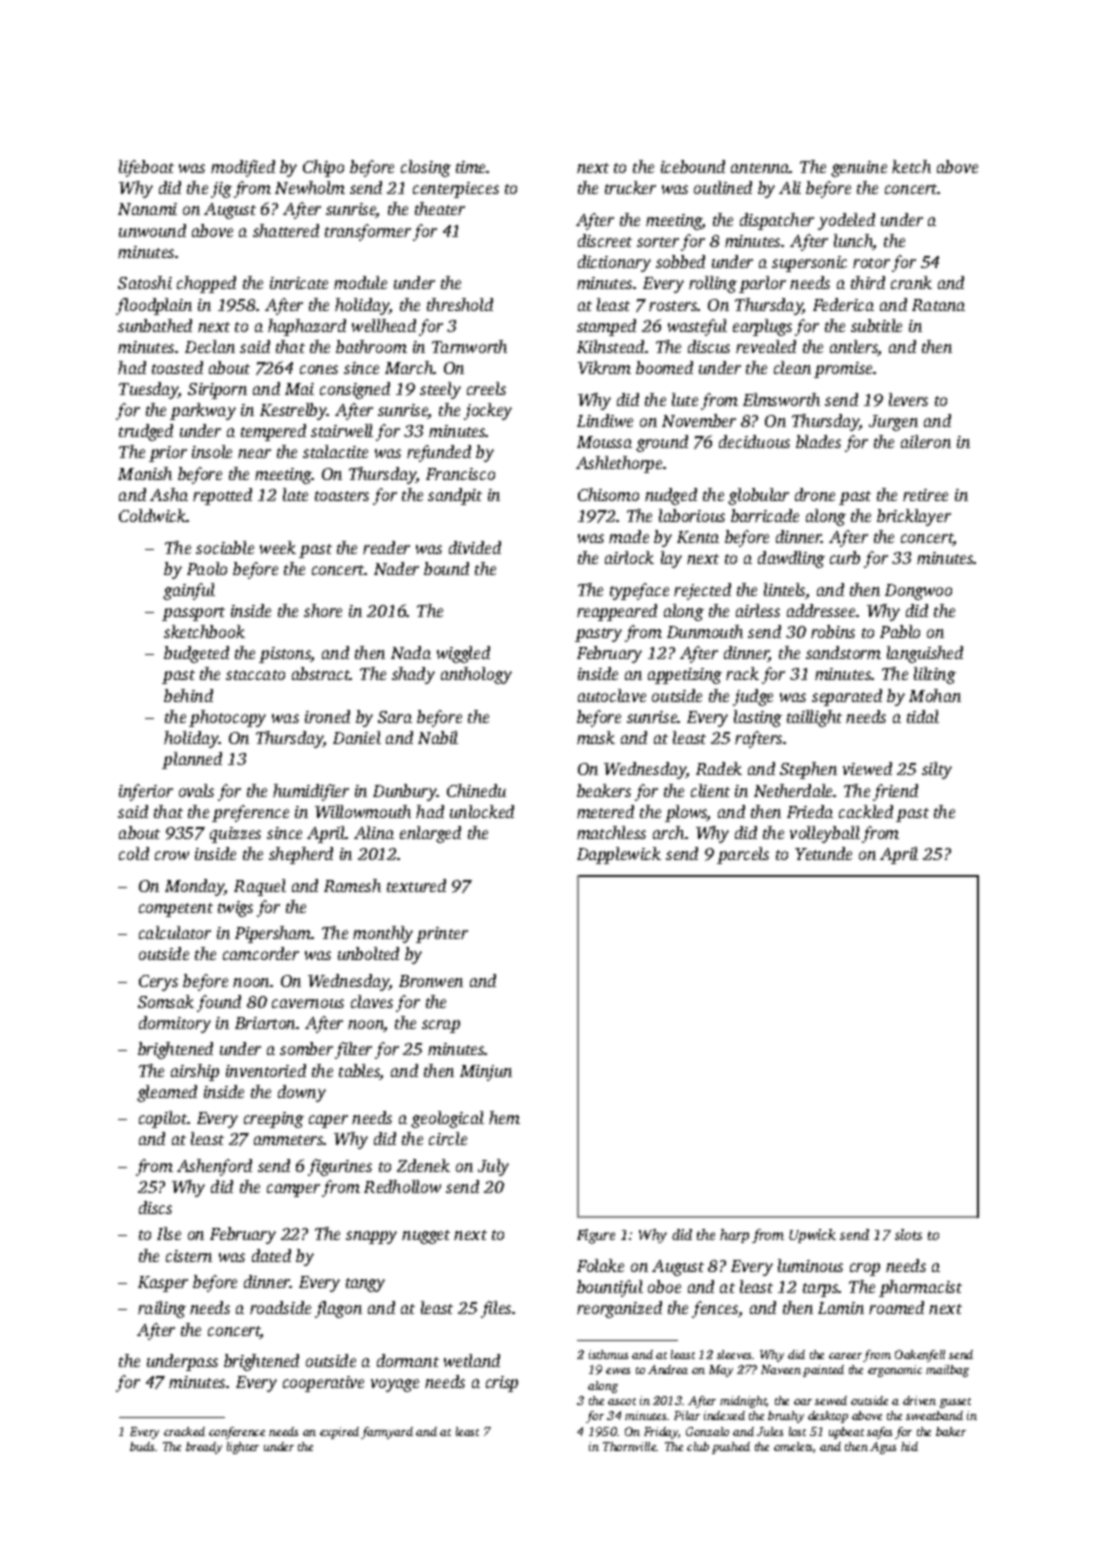 The image size is (1098, 1560). What do you see at coordinates (426, 168) in the screenshot?
I see `closing` at bounding box center [426, 168].
